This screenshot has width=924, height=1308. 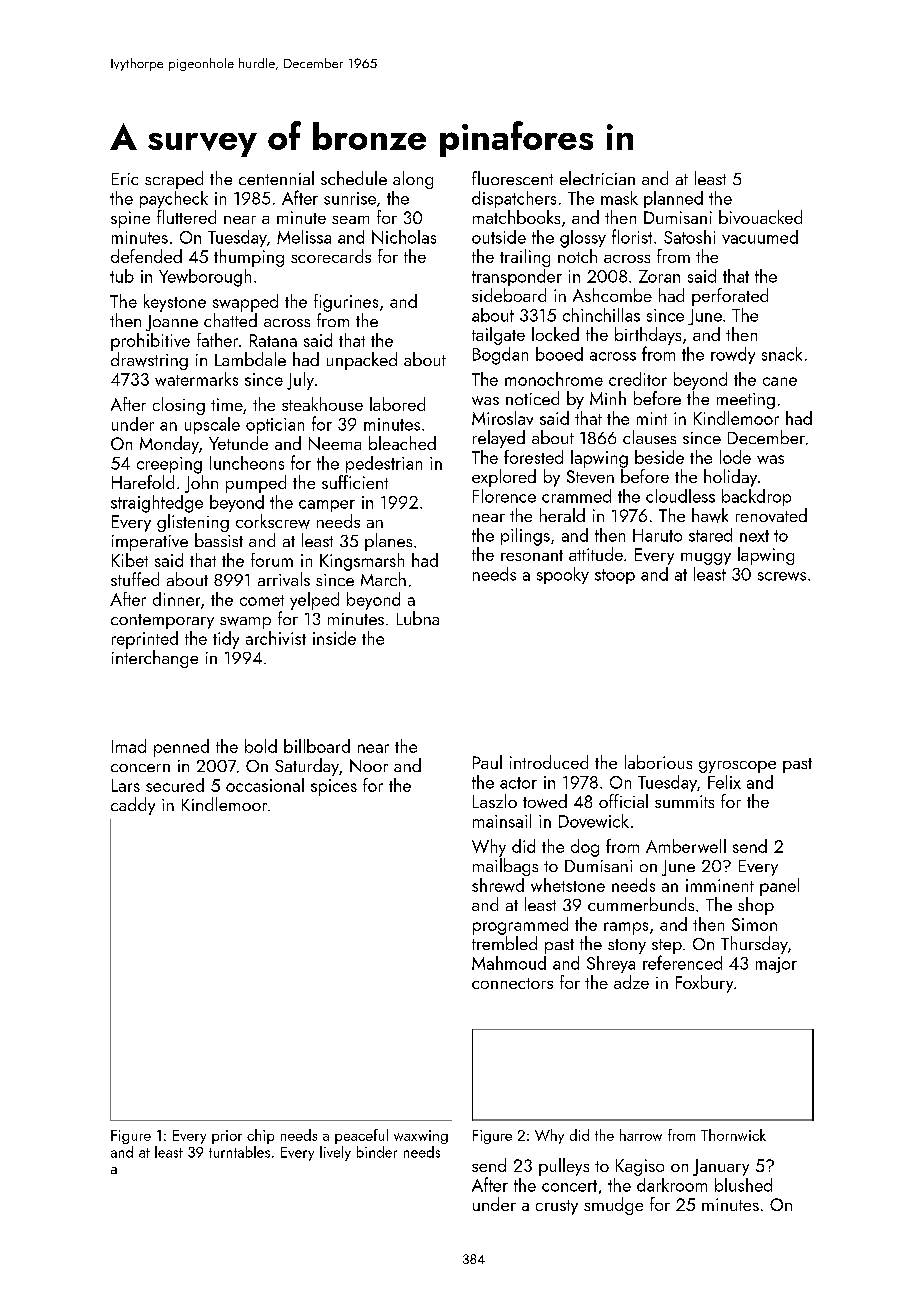 What do you see at coordinates (239, 1152) in the screenshot?
I see `turntables` at bounding box center [239, 1152].
